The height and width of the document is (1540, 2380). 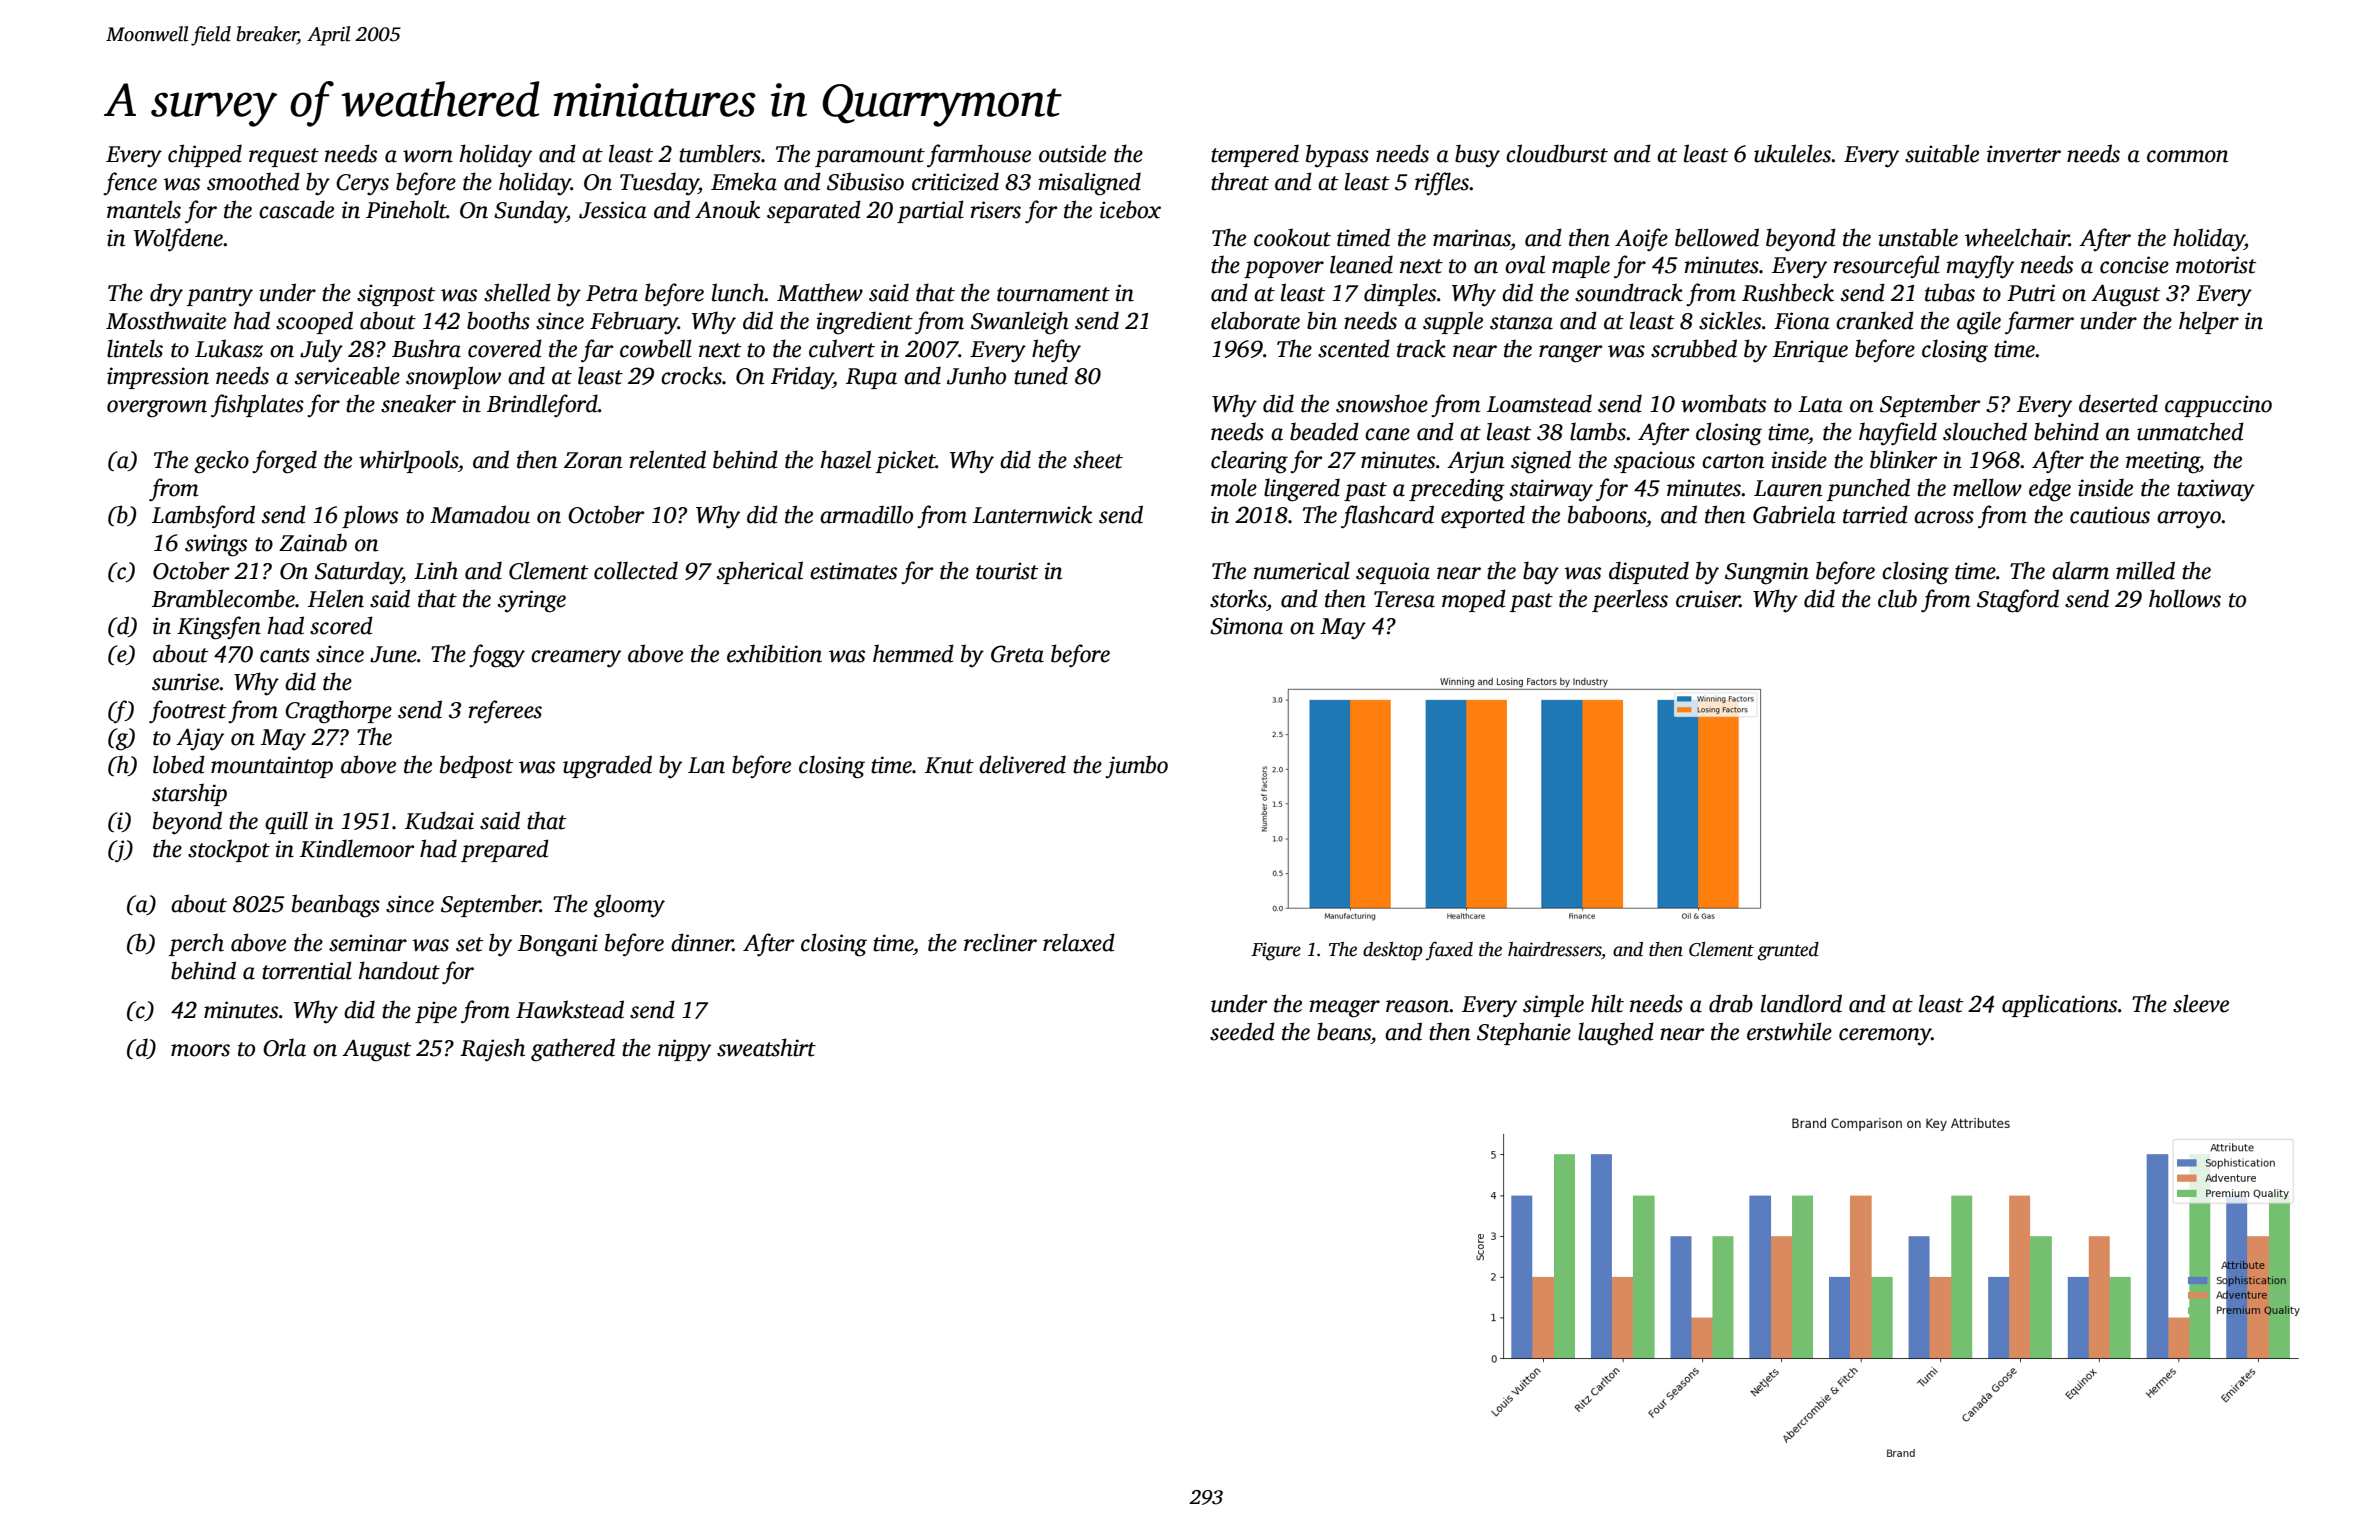 I want to click on chipped, so click(x=205, y=155).
